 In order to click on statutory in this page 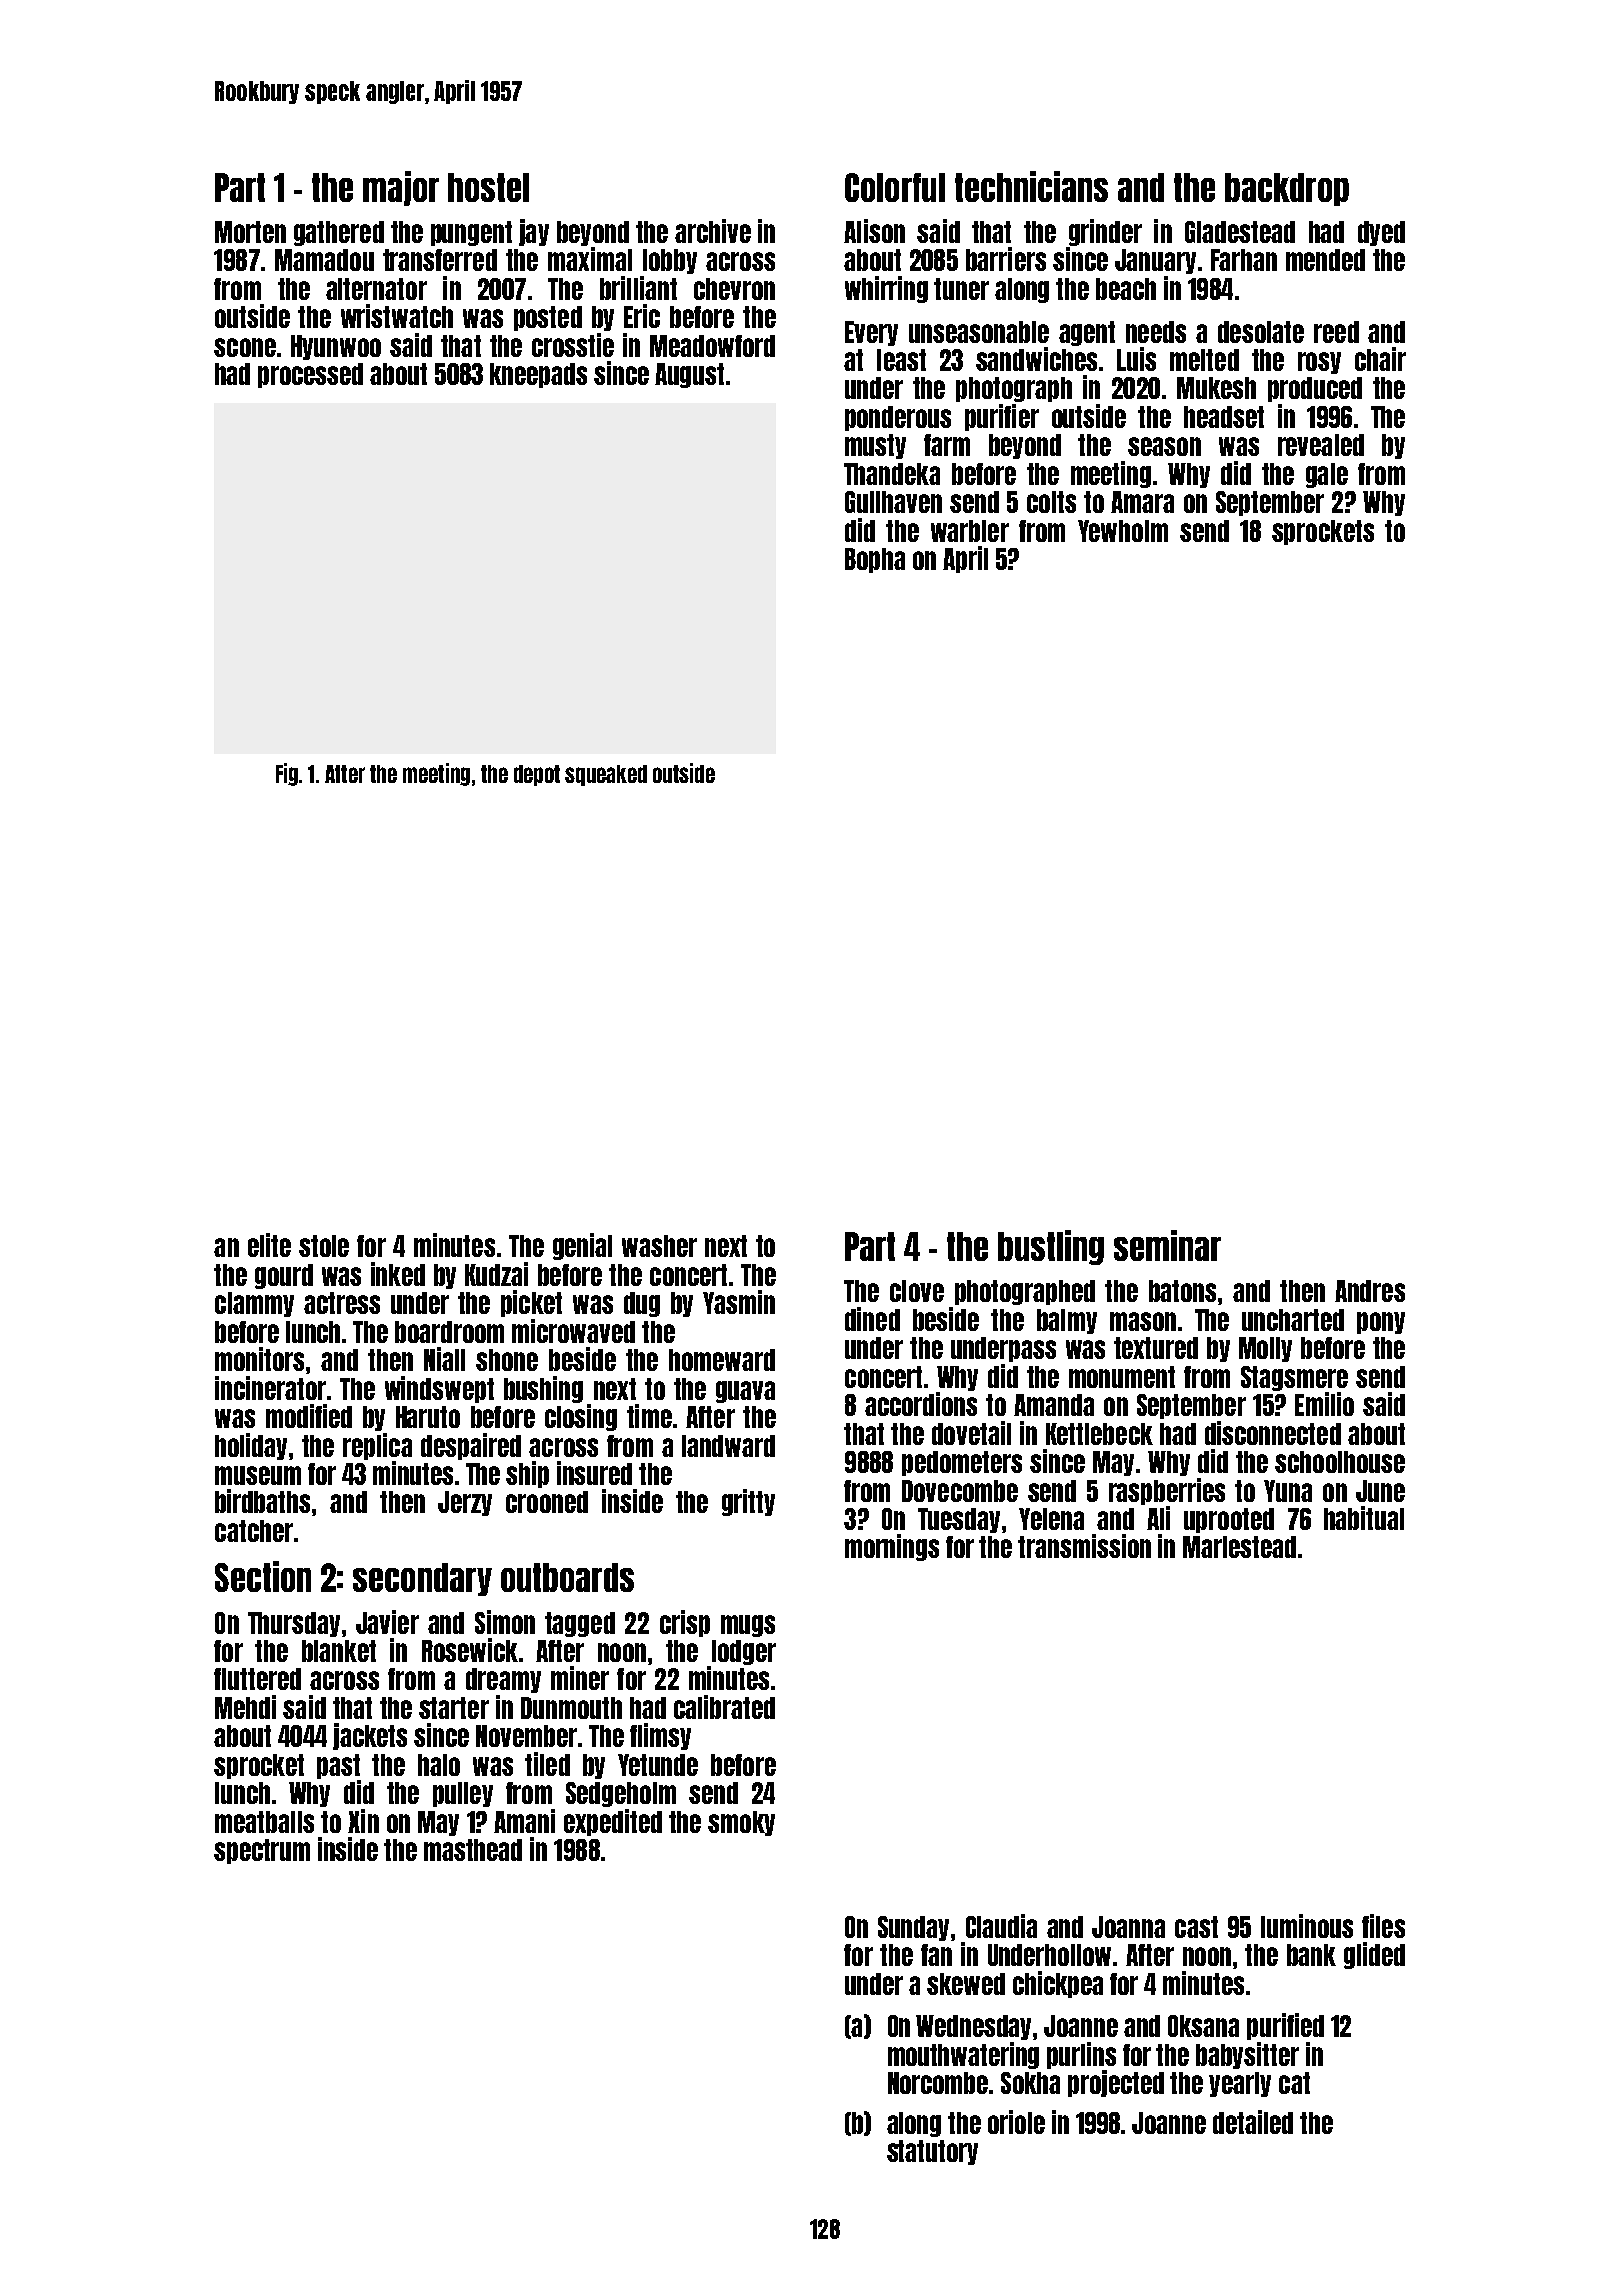, I will do `click(932, 2152)`.
